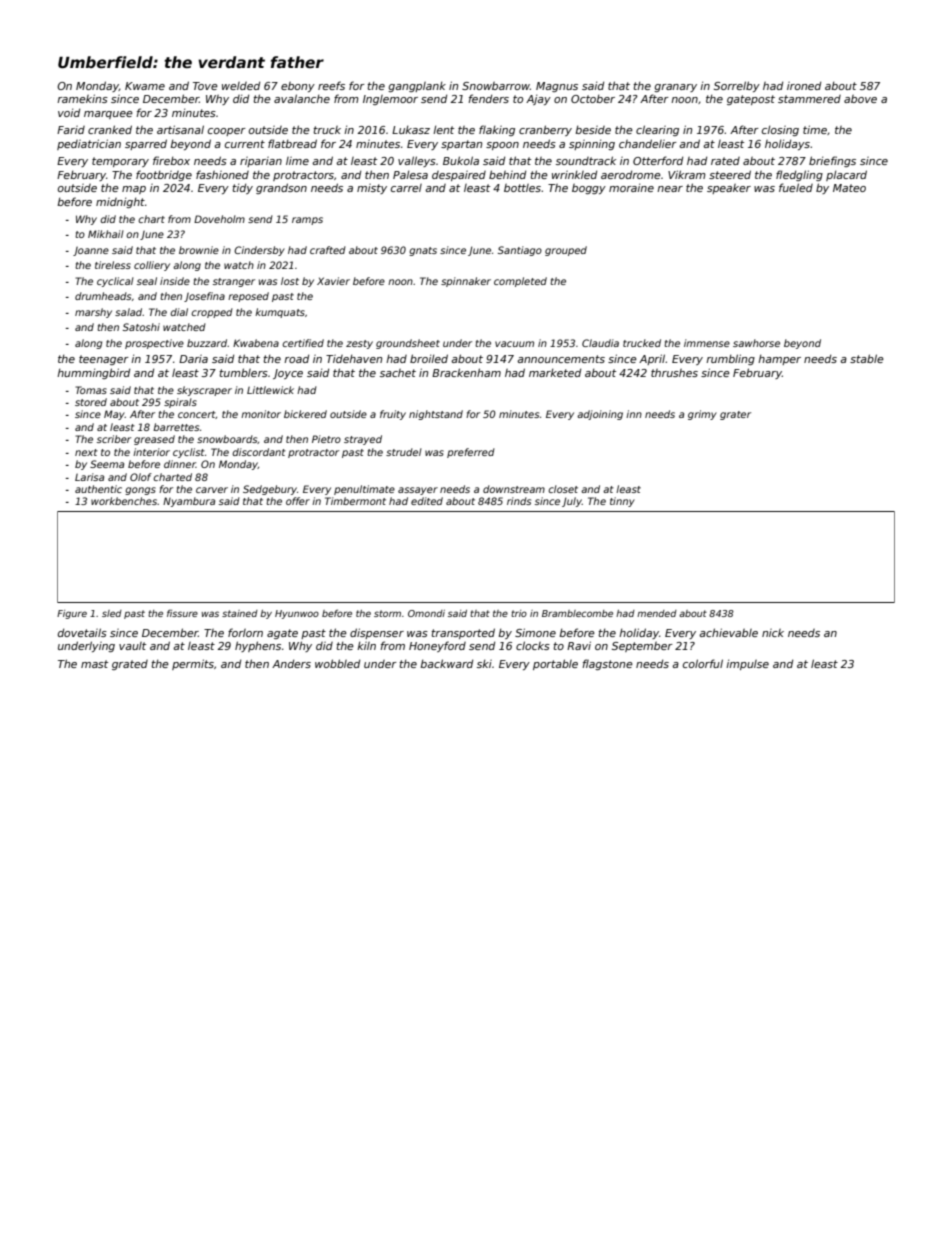 Image resolution: width=952 pixels, height=1233 pixels. Describe the element at coordinates (707, 343) in the document. I see `immense` at that location.
